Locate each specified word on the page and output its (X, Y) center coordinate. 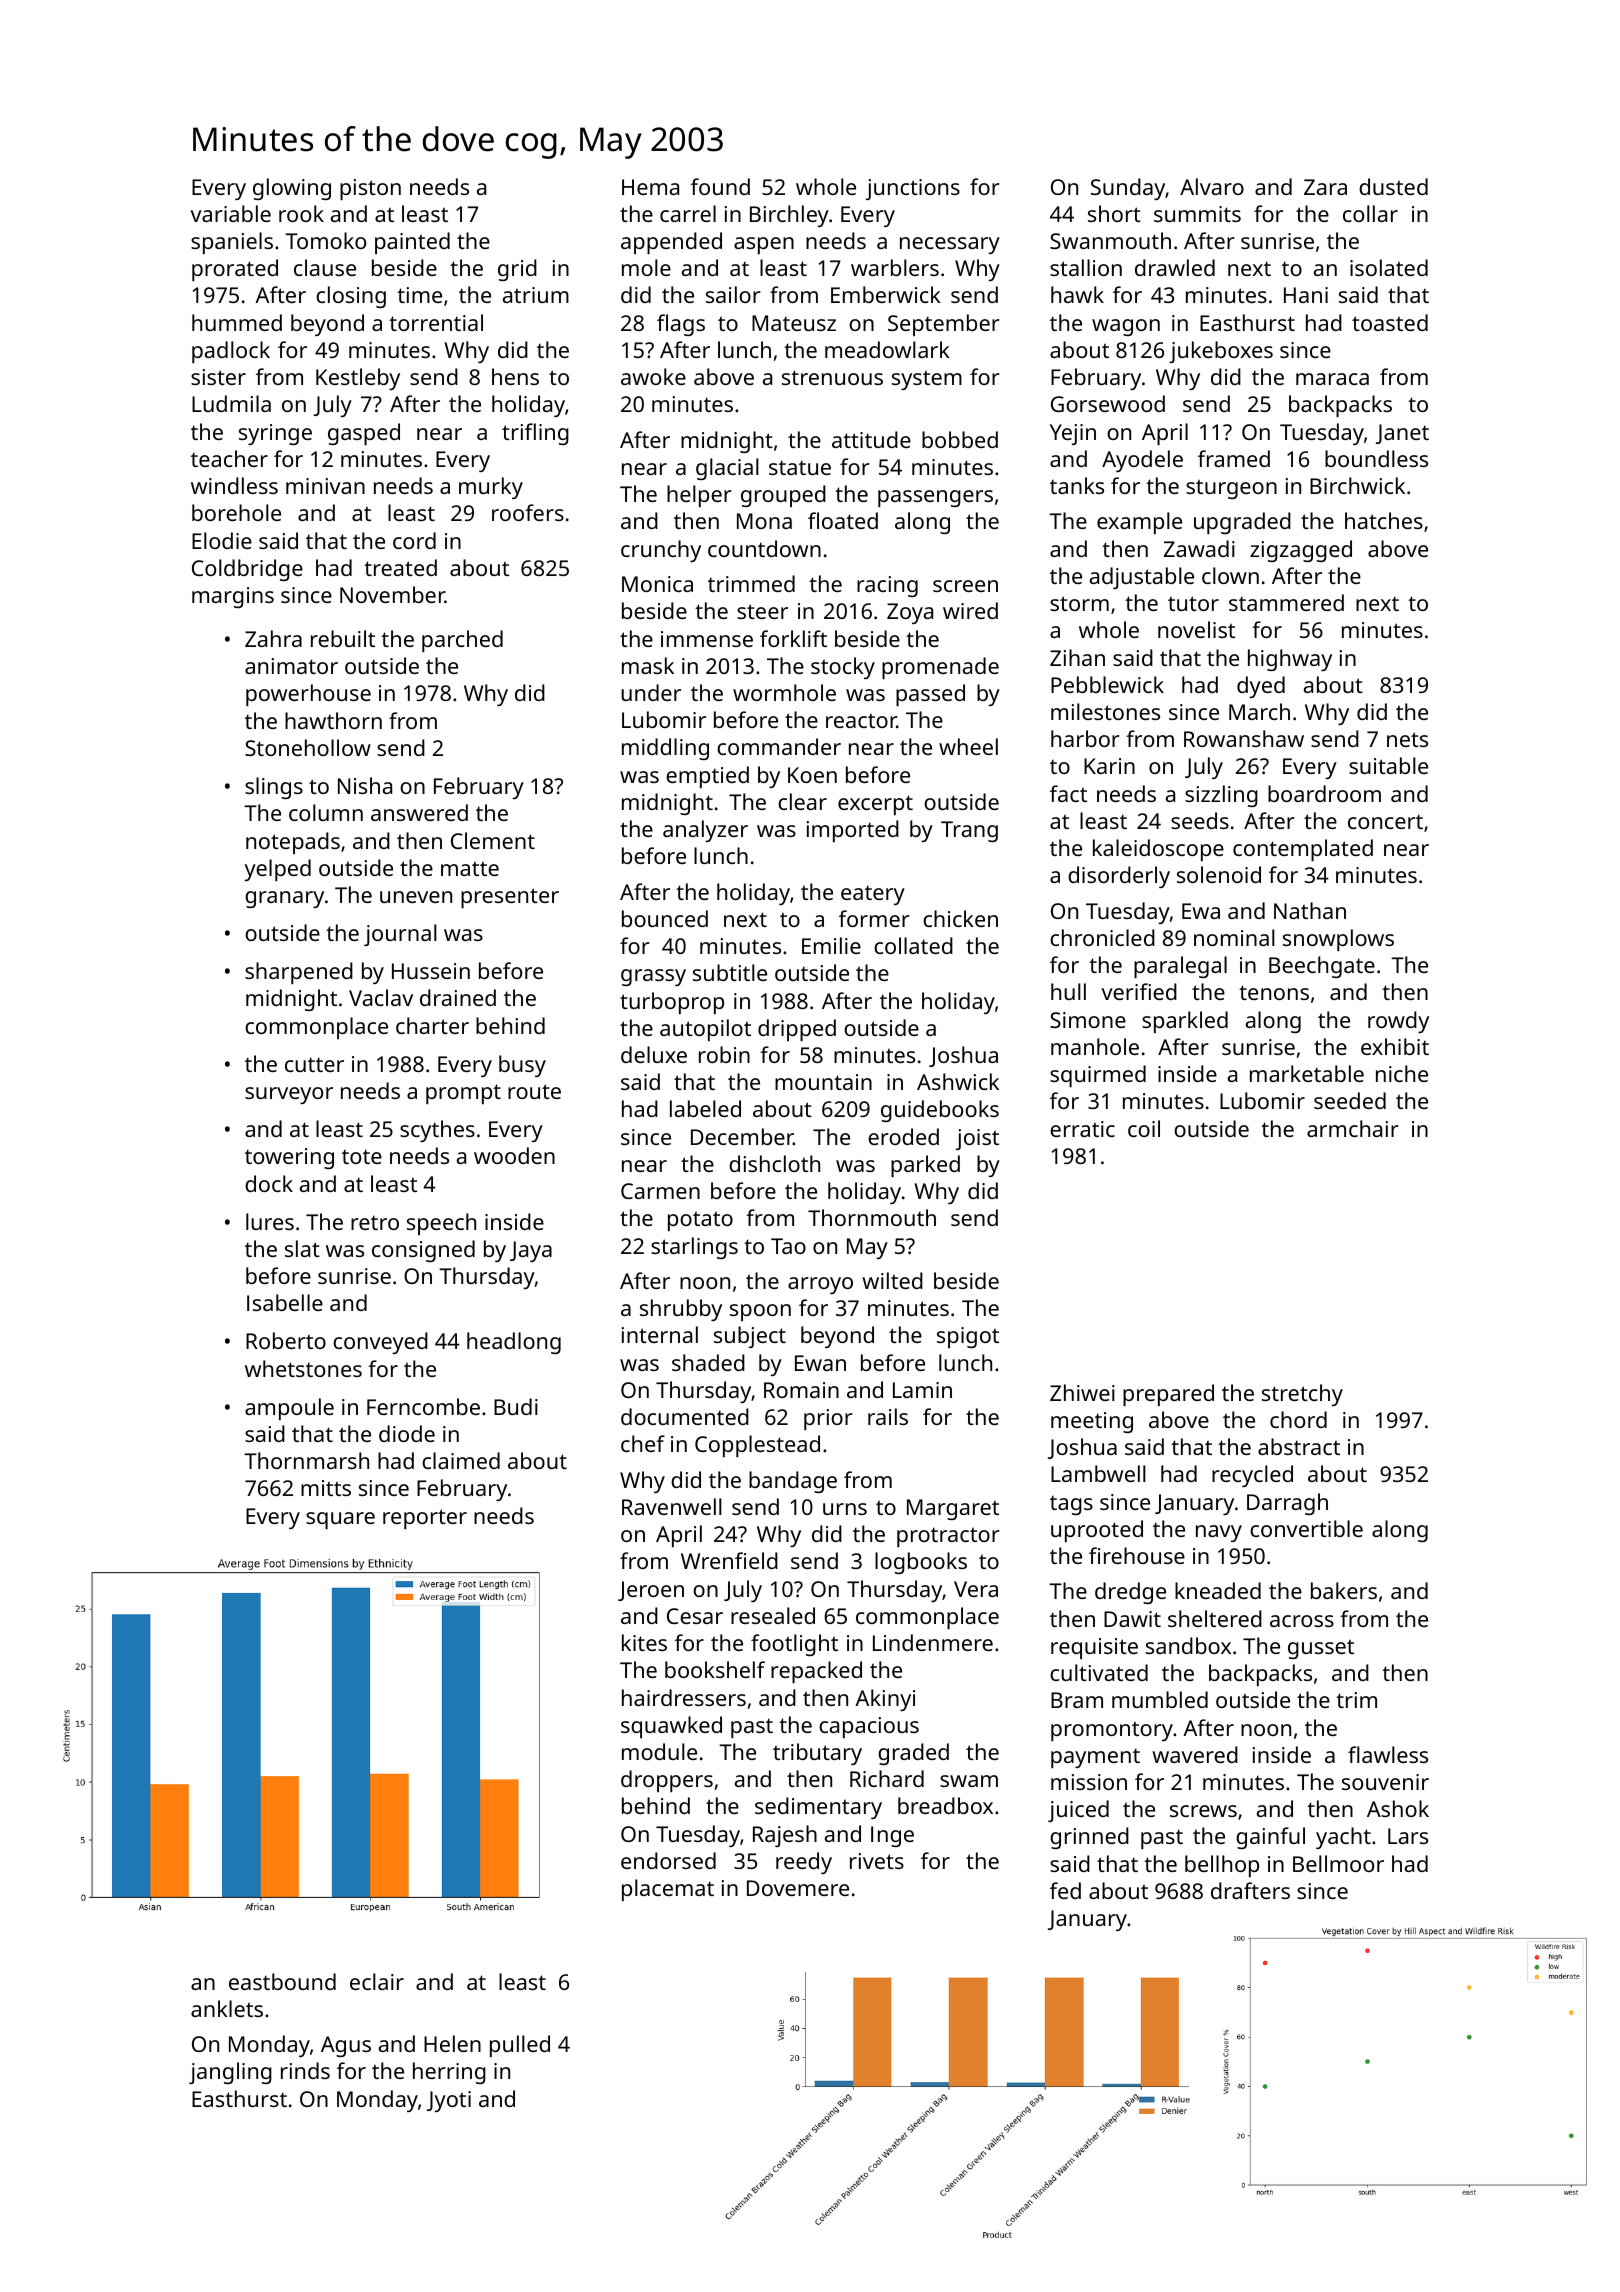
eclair (377, 1981)
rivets (877, 1861)
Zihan (1077, 657)
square (340, 1520)
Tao (788, 1246)
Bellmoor (1338, 1863)
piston (370, 189)
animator (291, 666)
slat (302, 1248)
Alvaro (1212, 186)
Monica (657, 584)
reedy (804, 1863)
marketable (1307, 1073)
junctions (913, 189)
